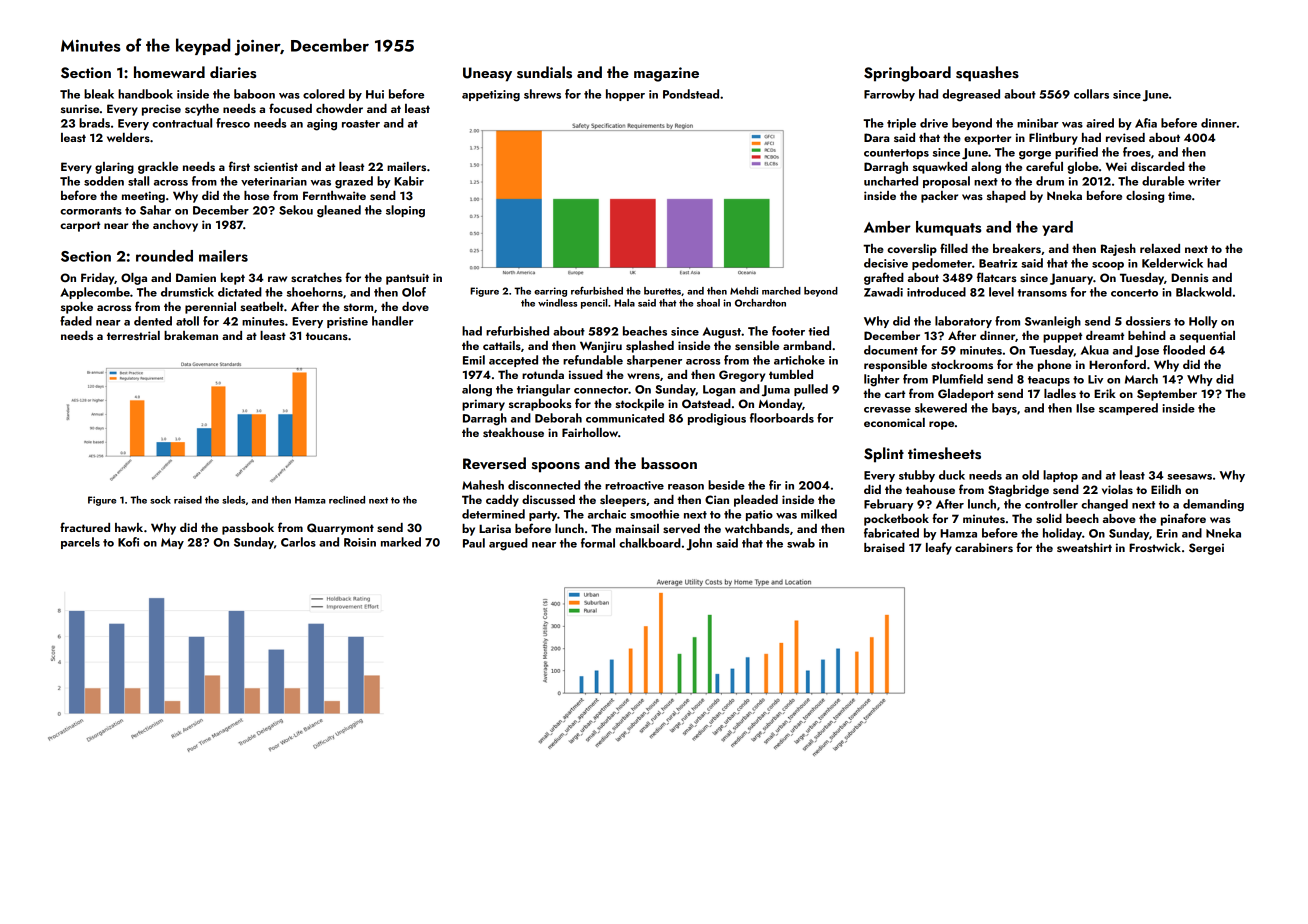 Image resolution: width=1308 pixels, height=924 pixels. I want to click on brakeman, so click(191, 335).
